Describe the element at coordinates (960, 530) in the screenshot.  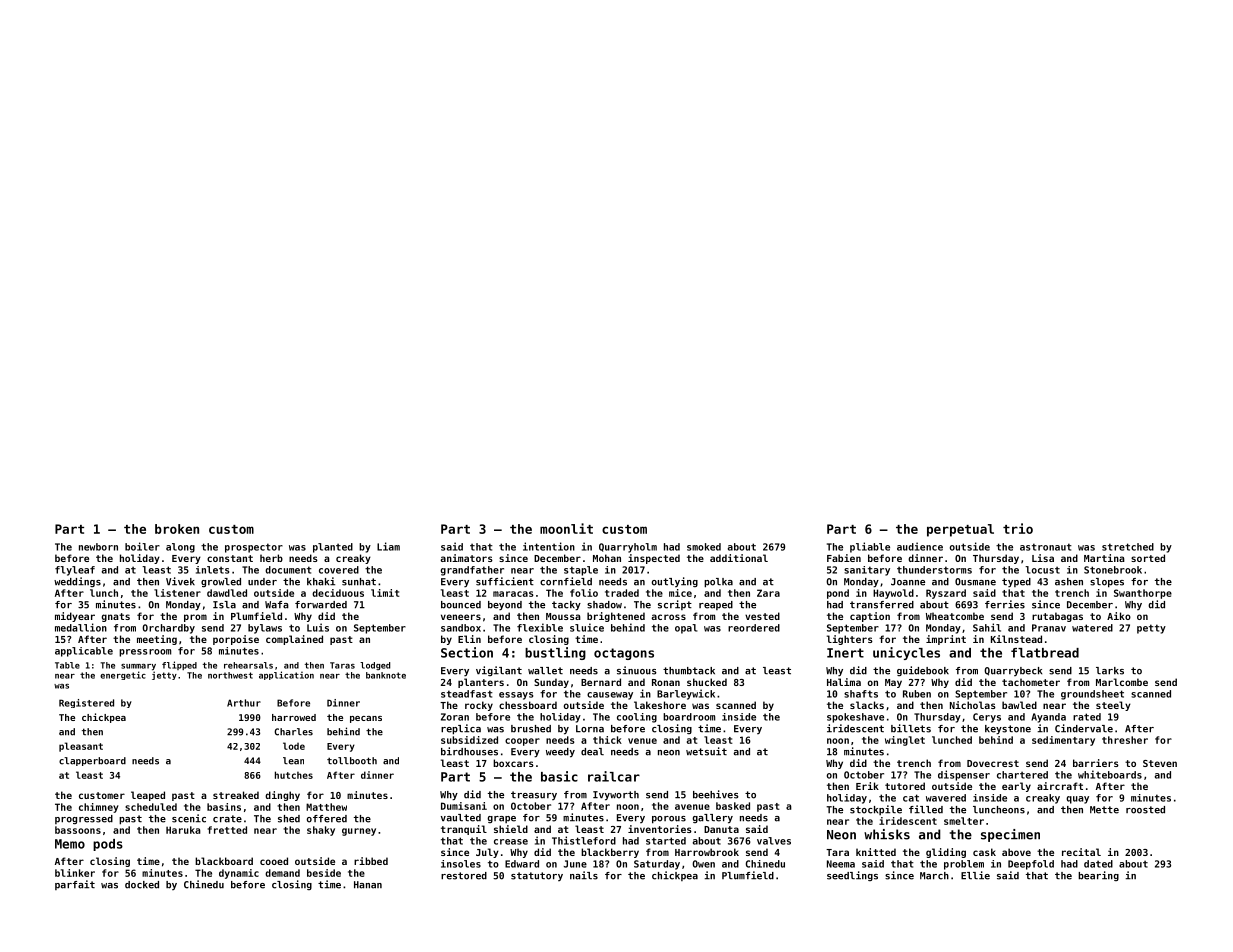
I see `perpetual` at that location.
